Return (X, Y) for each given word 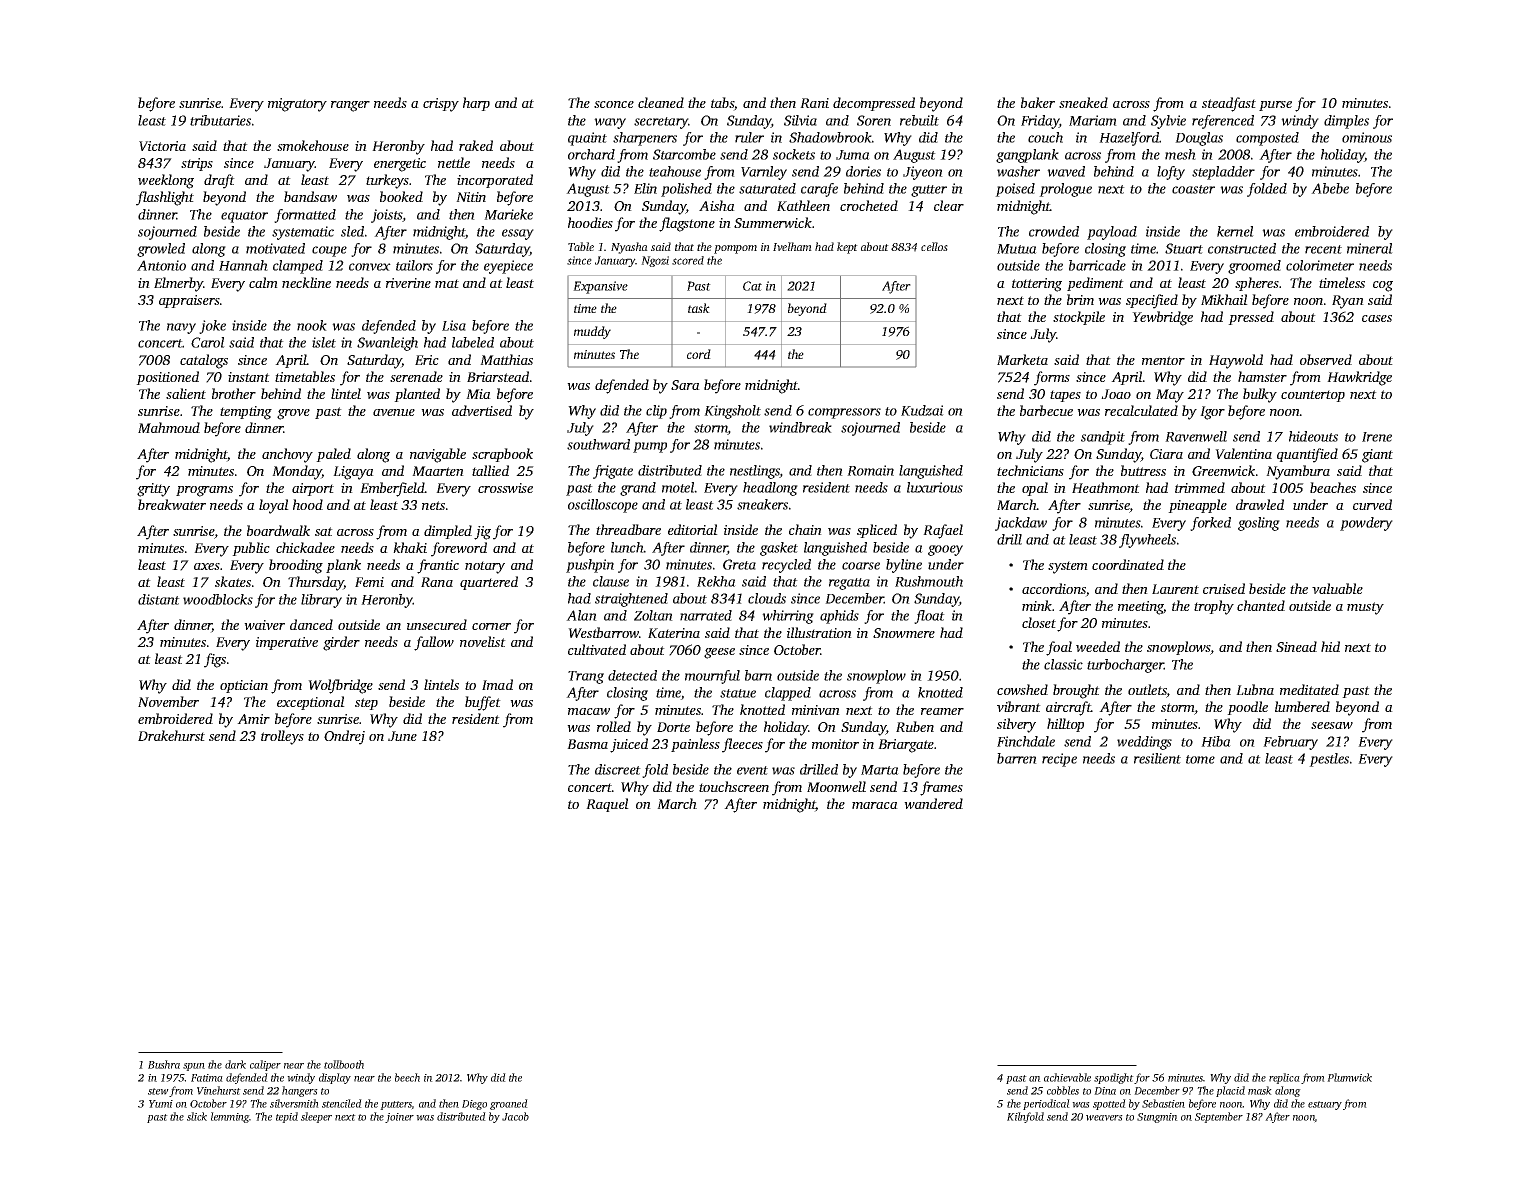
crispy (441, 105)
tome (1200, 759)
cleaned (661, 102)
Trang (586, 677)
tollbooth (344, 1064)
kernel (1235, 231)
